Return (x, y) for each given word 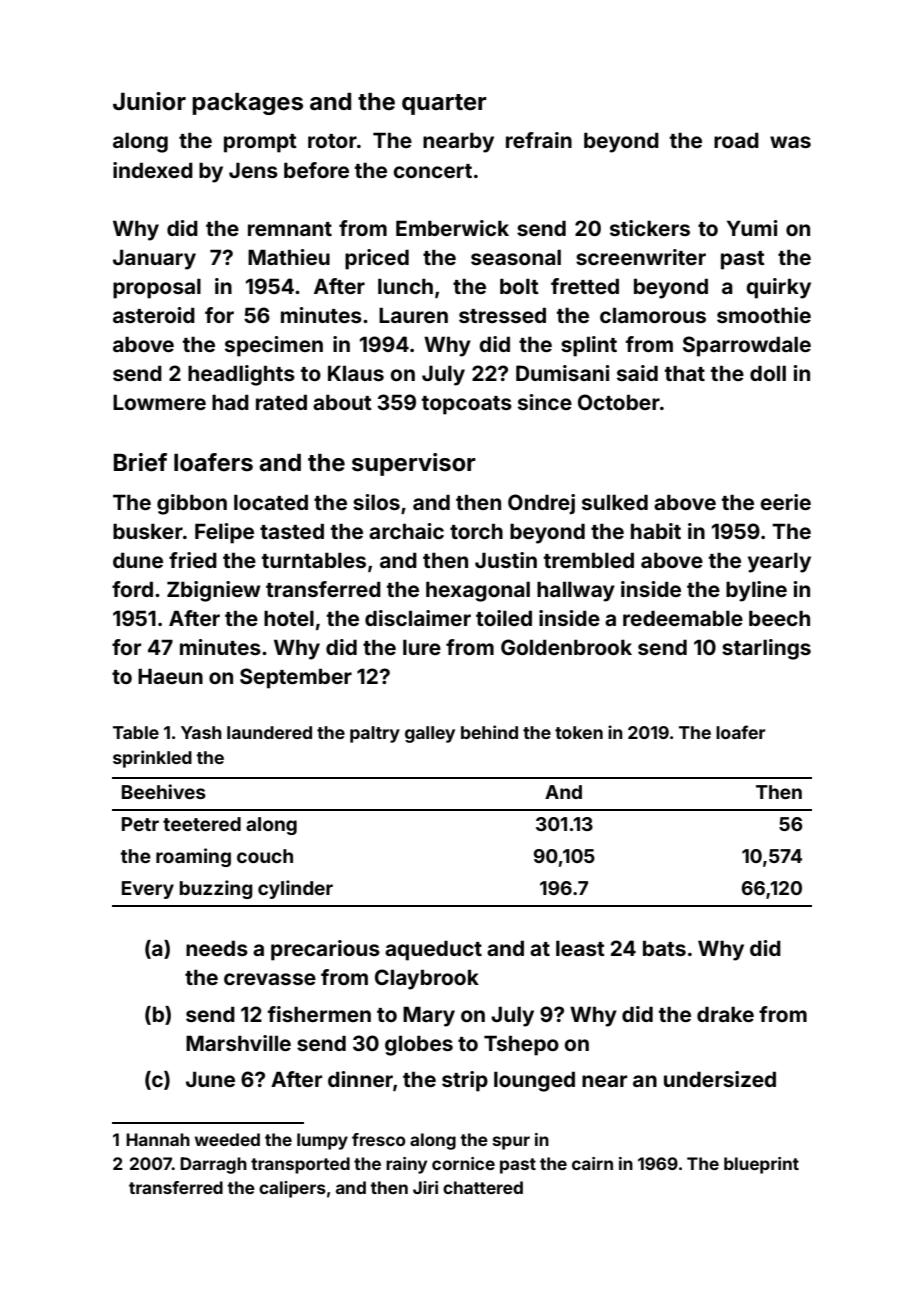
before (316, 170)
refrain (539, 140)
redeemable (683, 618)
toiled (504, 618)
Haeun (170, 676)
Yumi (752, 228)
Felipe (224, 533)
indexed (153, 170)
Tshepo (521, 1045)
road (736, 140)
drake (725, 1014)
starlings (766, 649)
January (154, 259)
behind (489, 732)
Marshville (238, 1043)
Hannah (158, 1139)
